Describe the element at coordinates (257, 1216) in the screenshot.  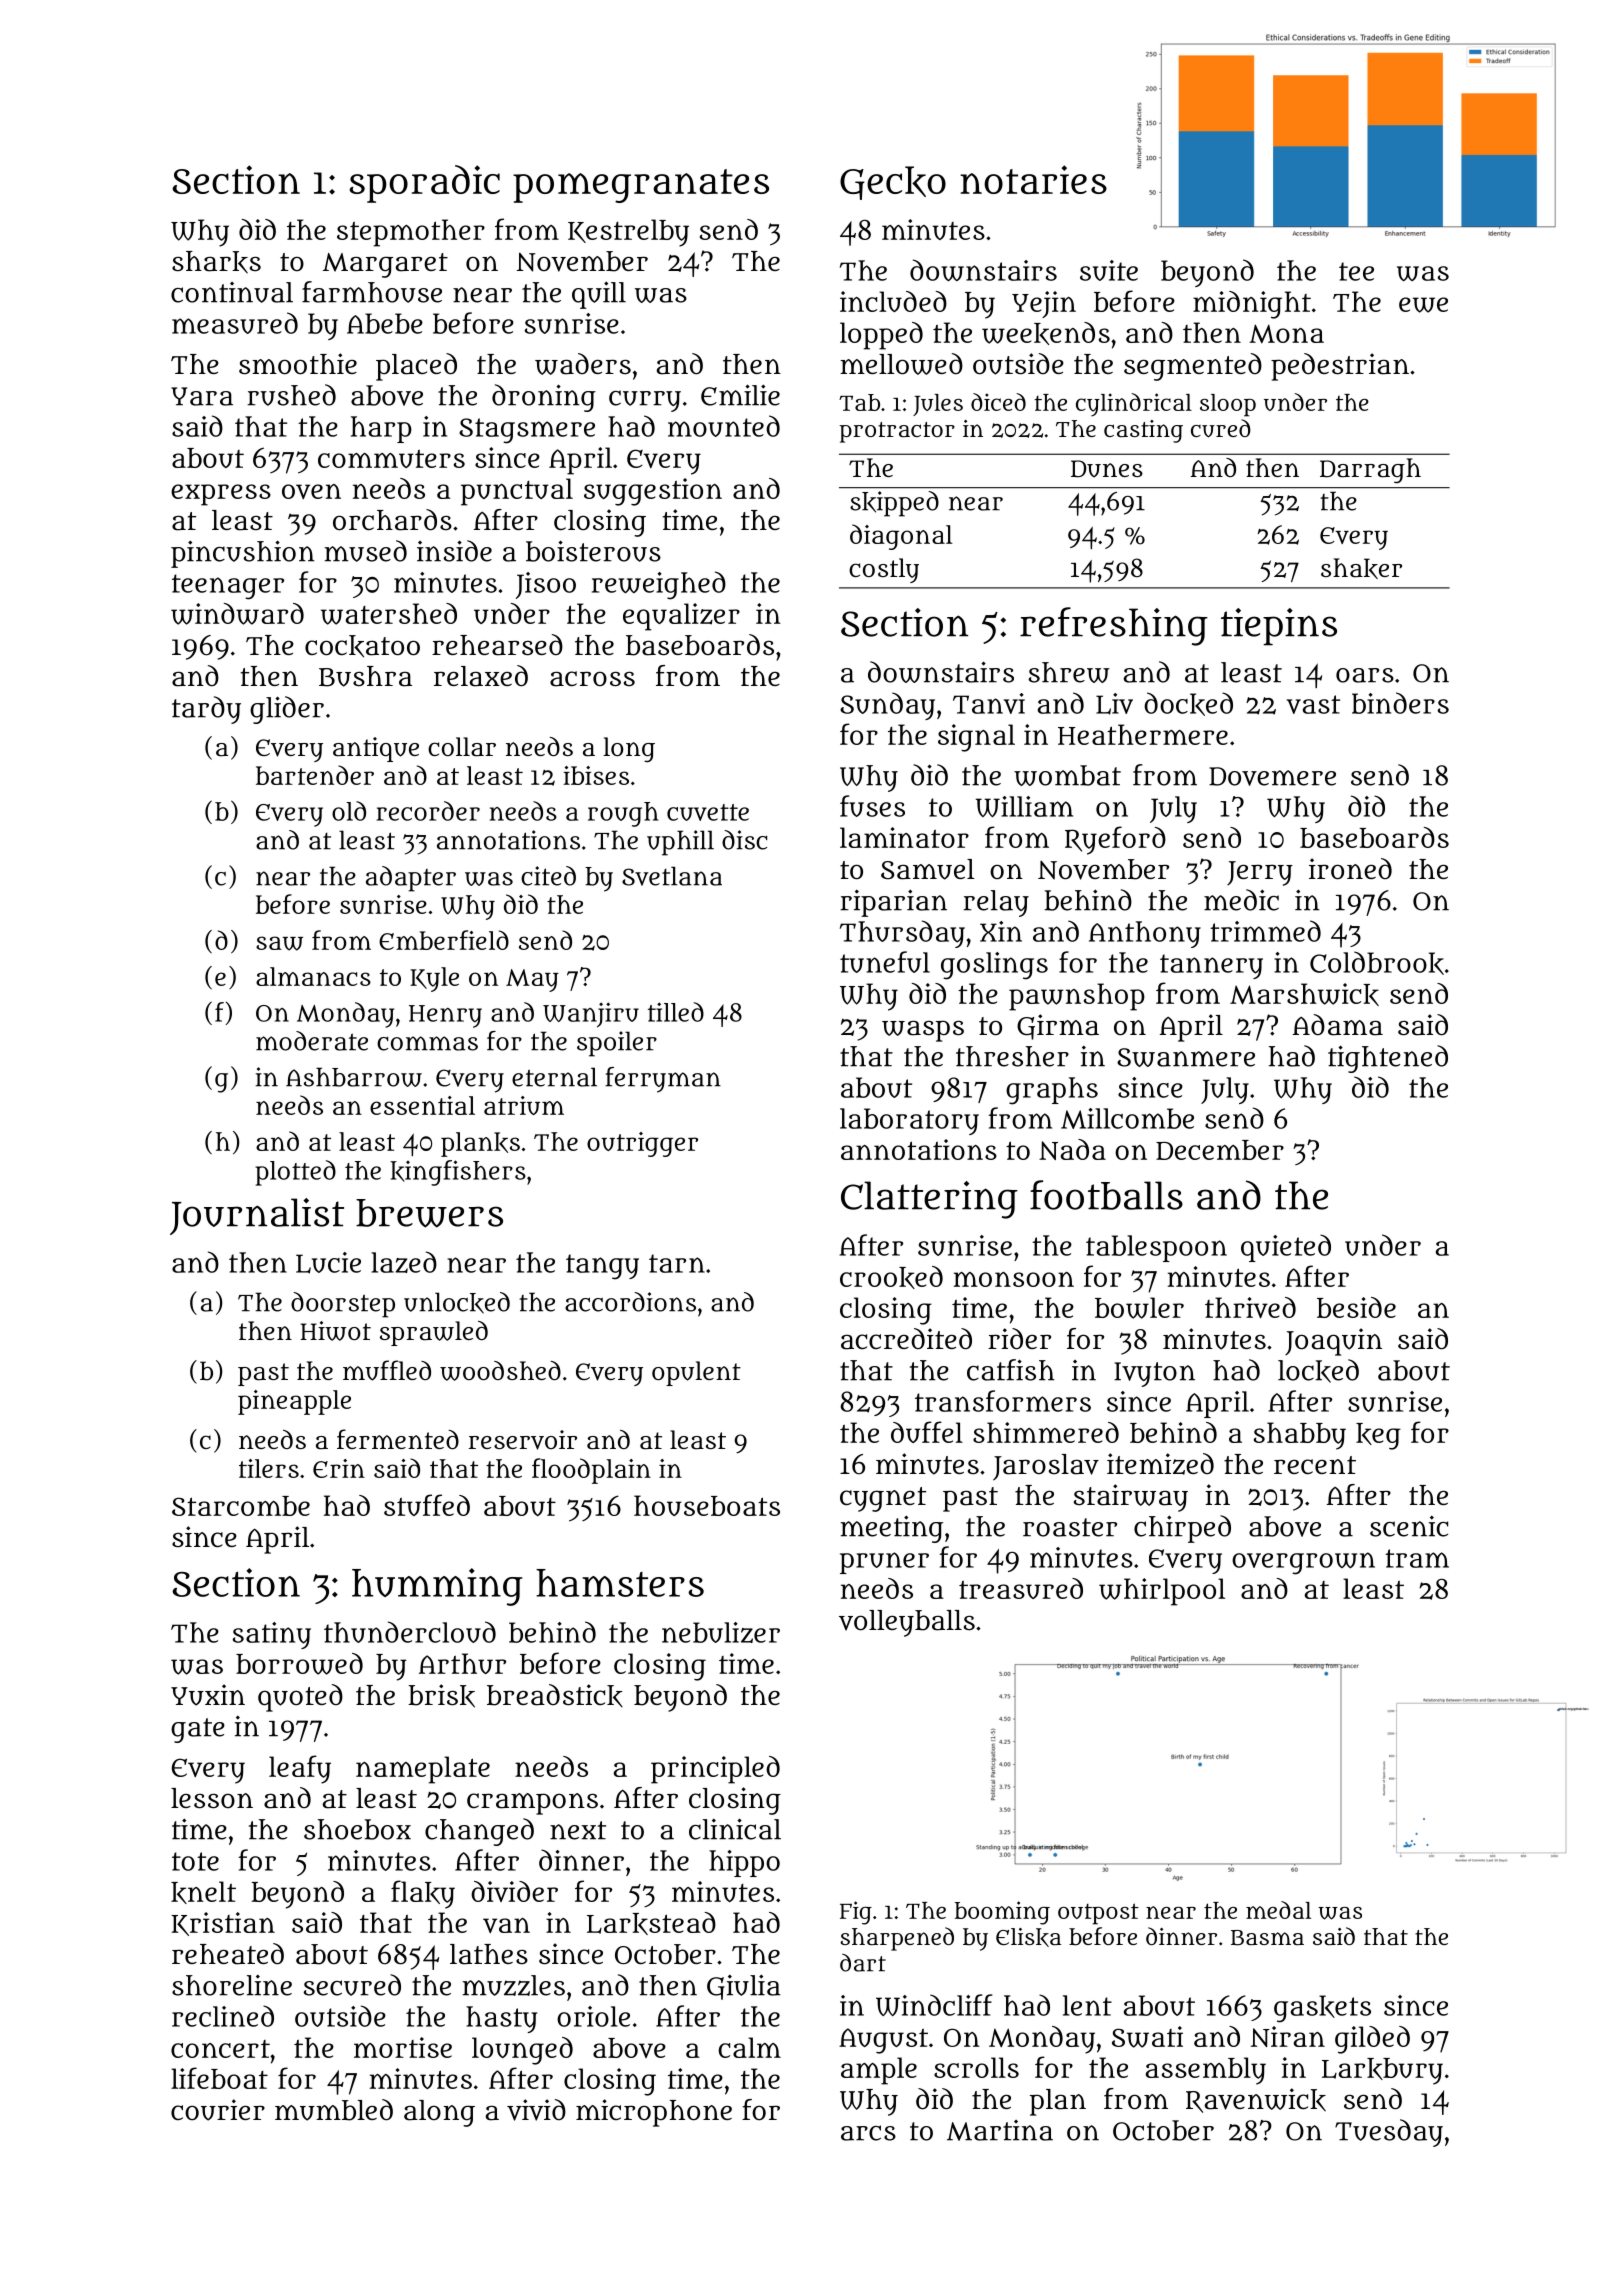
I see `Journalist` at that location.
